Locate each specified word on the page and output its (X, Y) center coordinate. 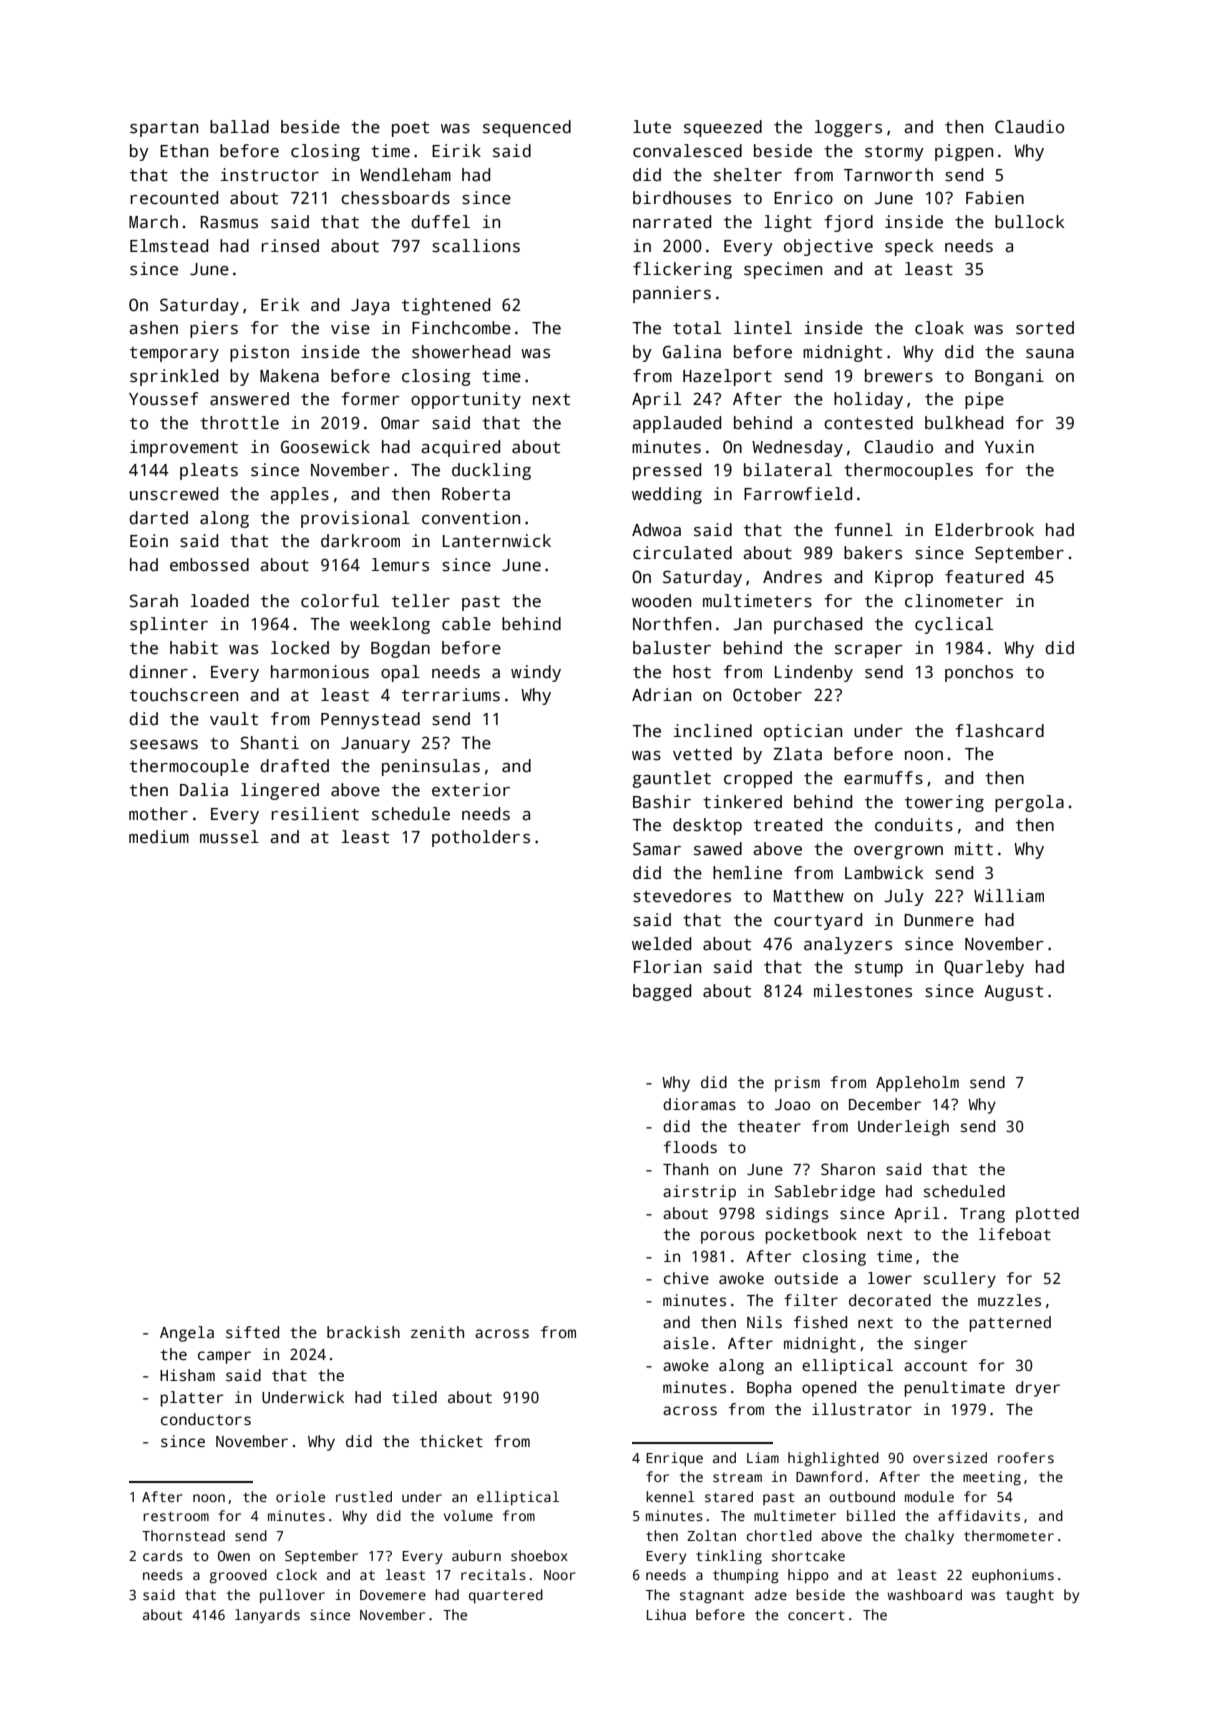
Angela (187, 1334)
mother (158, 814)
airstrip (699, 1193)
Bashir (662, 802)
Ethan (184, 151)
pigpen (964, 152)
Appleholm (917, 1084)
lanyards (267, 1616)
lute (652, 127)
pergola (1029, 803)
